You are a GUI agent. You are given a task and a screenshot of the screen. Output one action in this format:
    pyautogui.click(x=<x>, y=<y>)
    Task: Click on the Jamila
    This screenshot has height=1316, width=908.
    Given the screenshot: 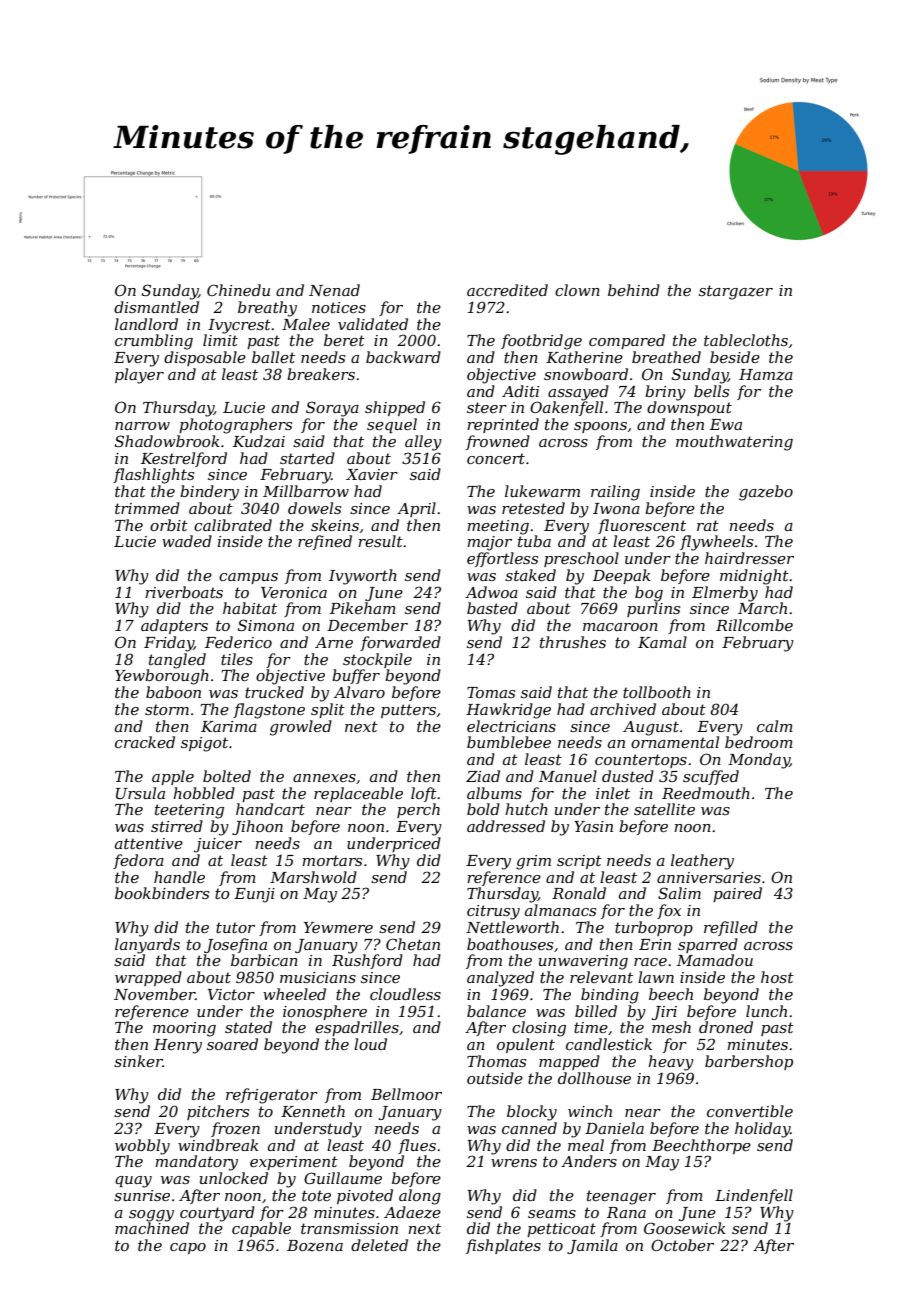 What is the action you would take?
    pyautogui.click(x=592, y=1246)
